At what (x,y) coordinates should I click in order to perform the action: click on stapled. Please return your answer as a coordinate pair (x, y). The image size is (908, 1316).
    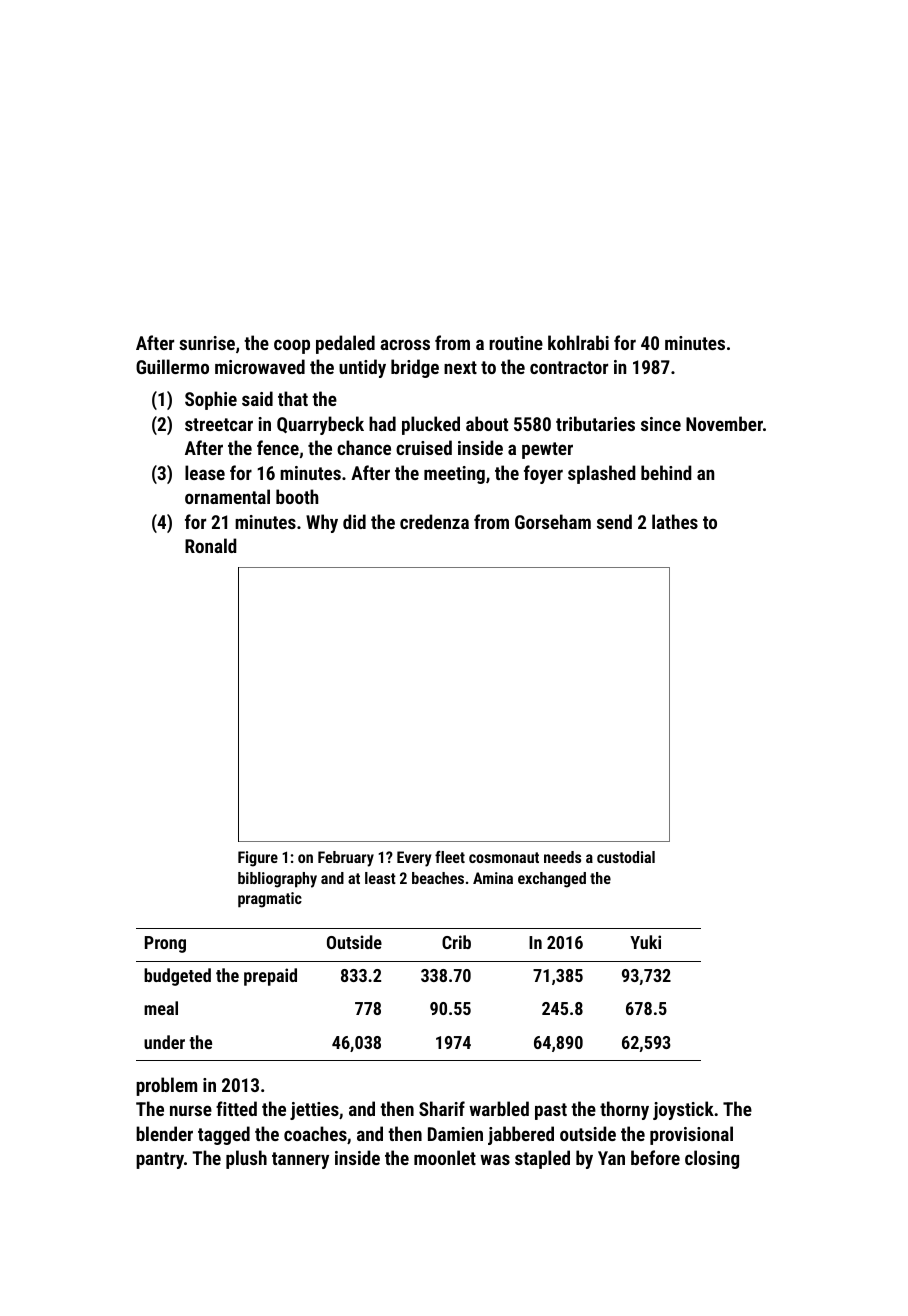
    Looking at the image, I should click on (542, 1159).
